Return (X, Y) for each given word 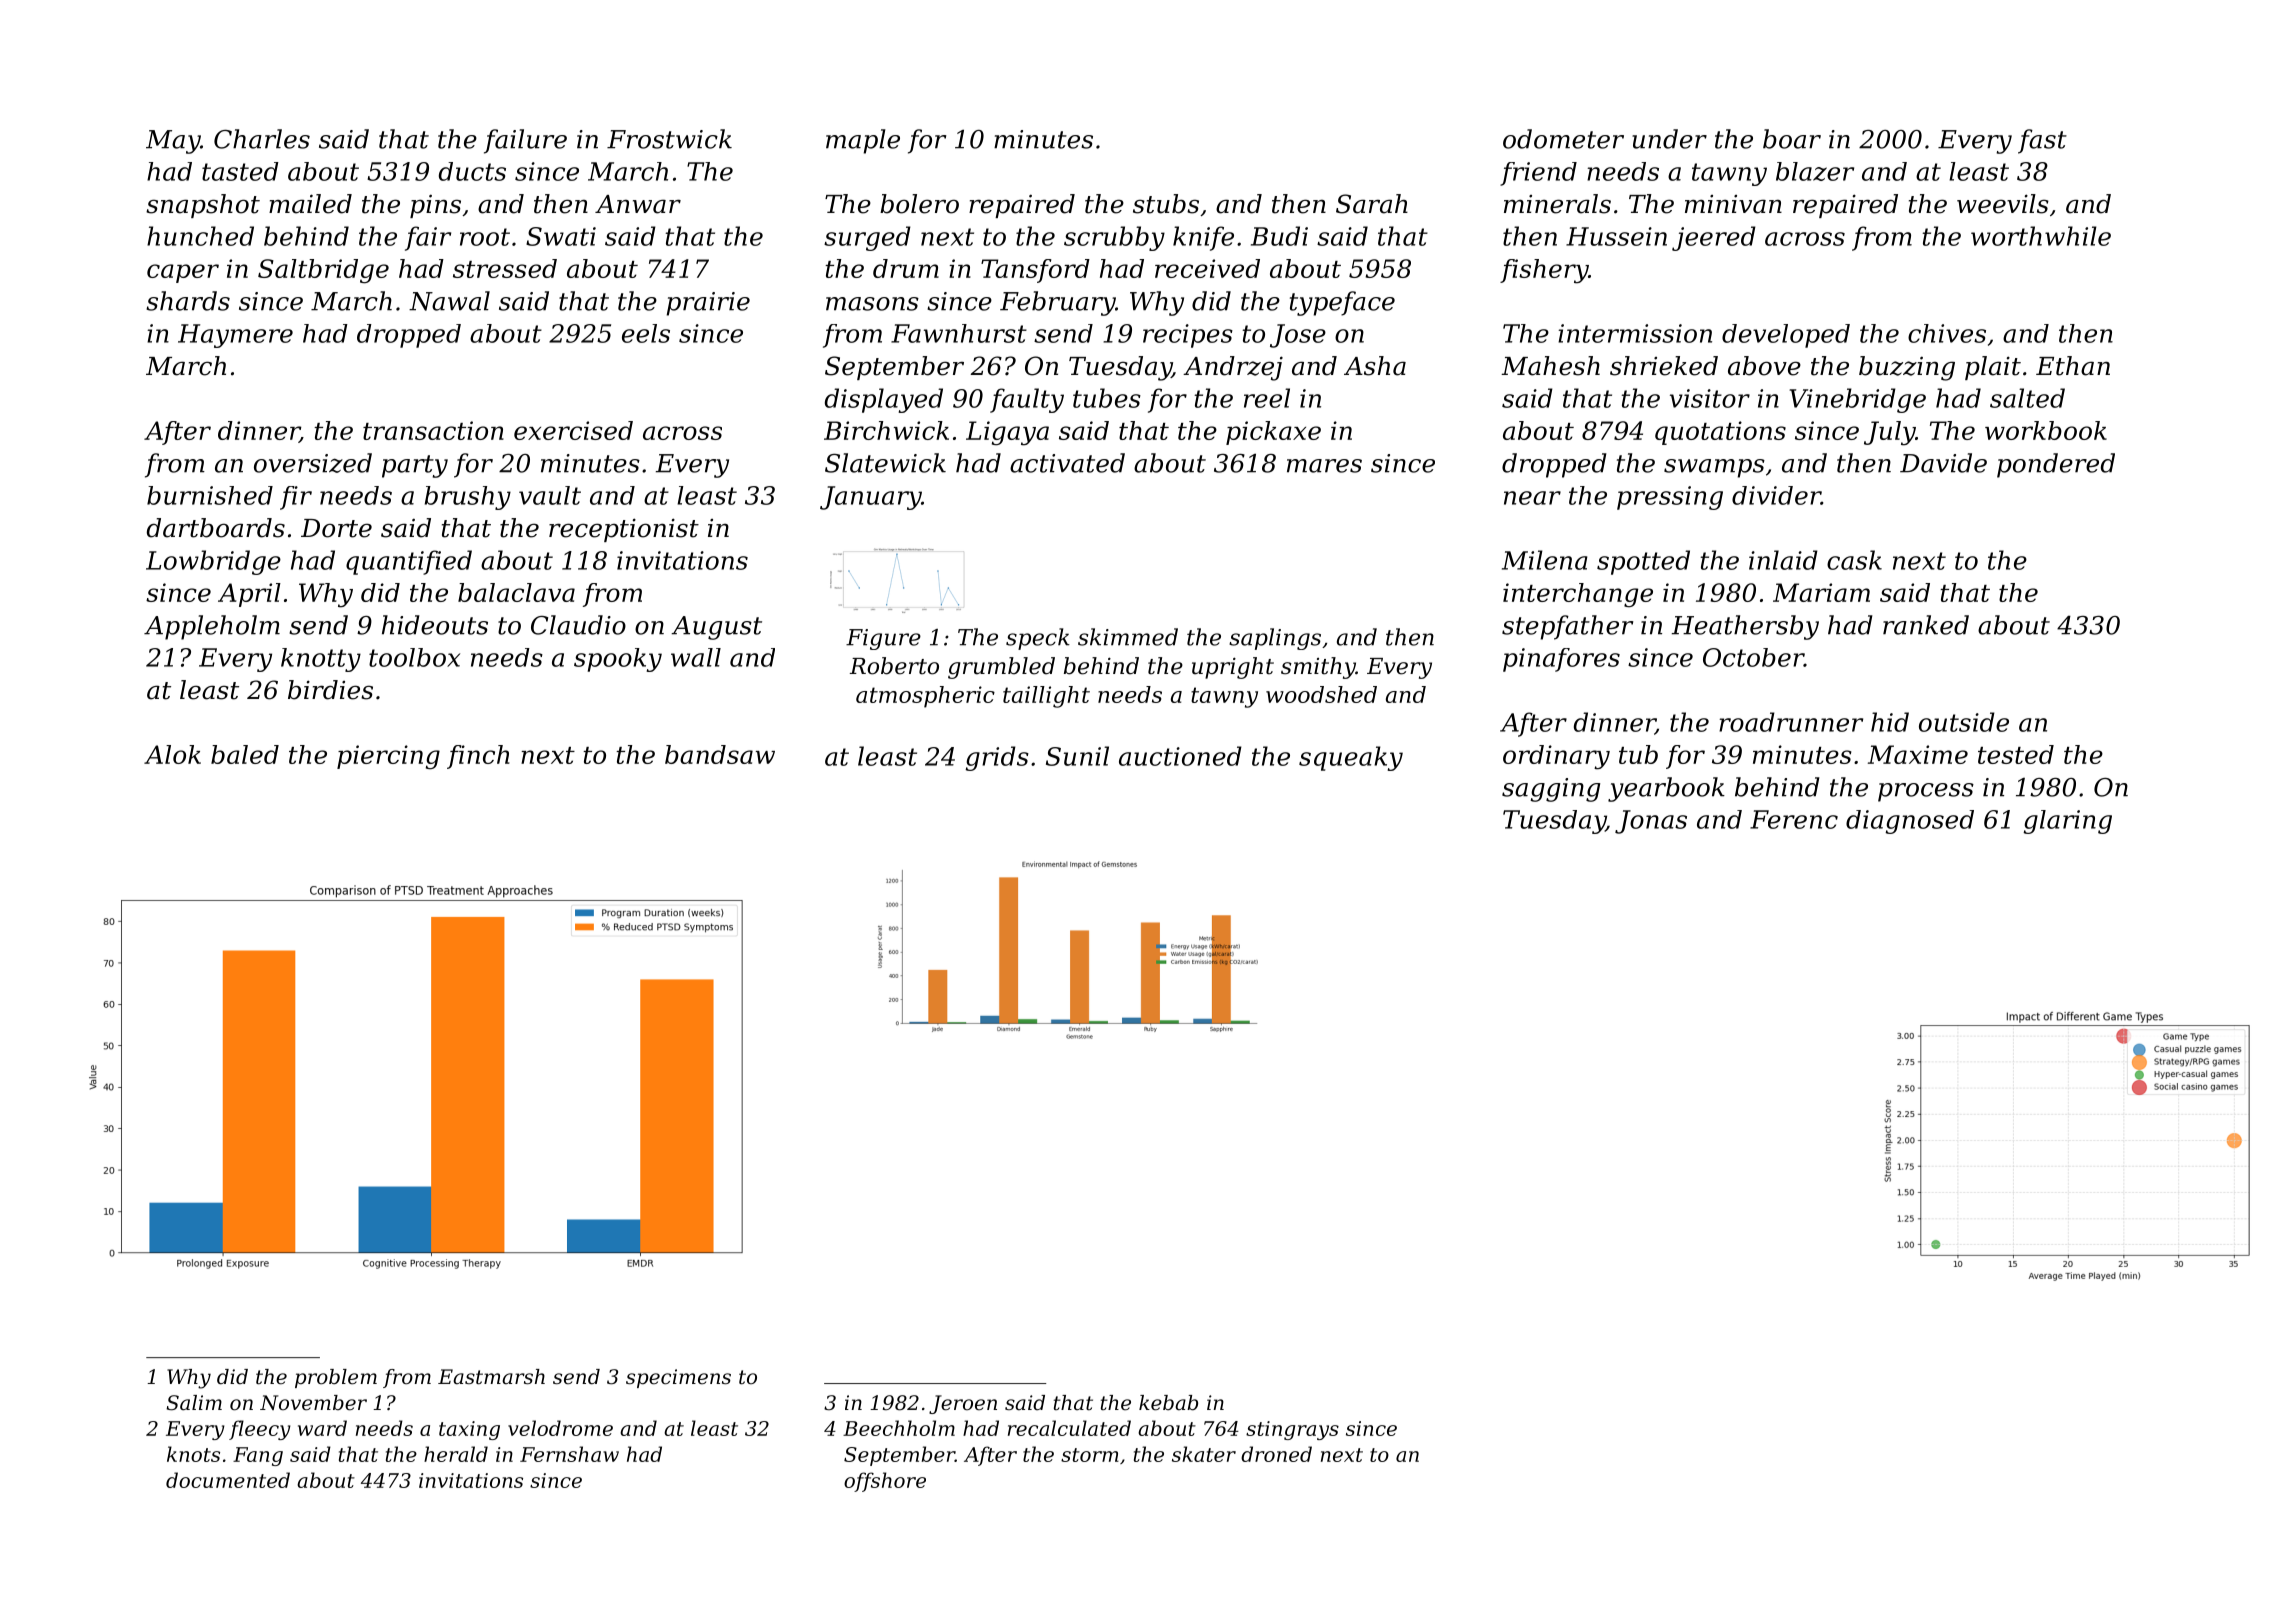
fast (2042, 141)
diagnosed (1910, 822)
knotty (321, 660)
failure (525, 141)
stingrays (1292, 1430)
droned (1276, 1454)
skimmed (1128, 637)
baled (245, 754)
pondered (2056, 465)
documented (228, 1480)
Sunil (1077, 756)
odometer (1563, 139)
